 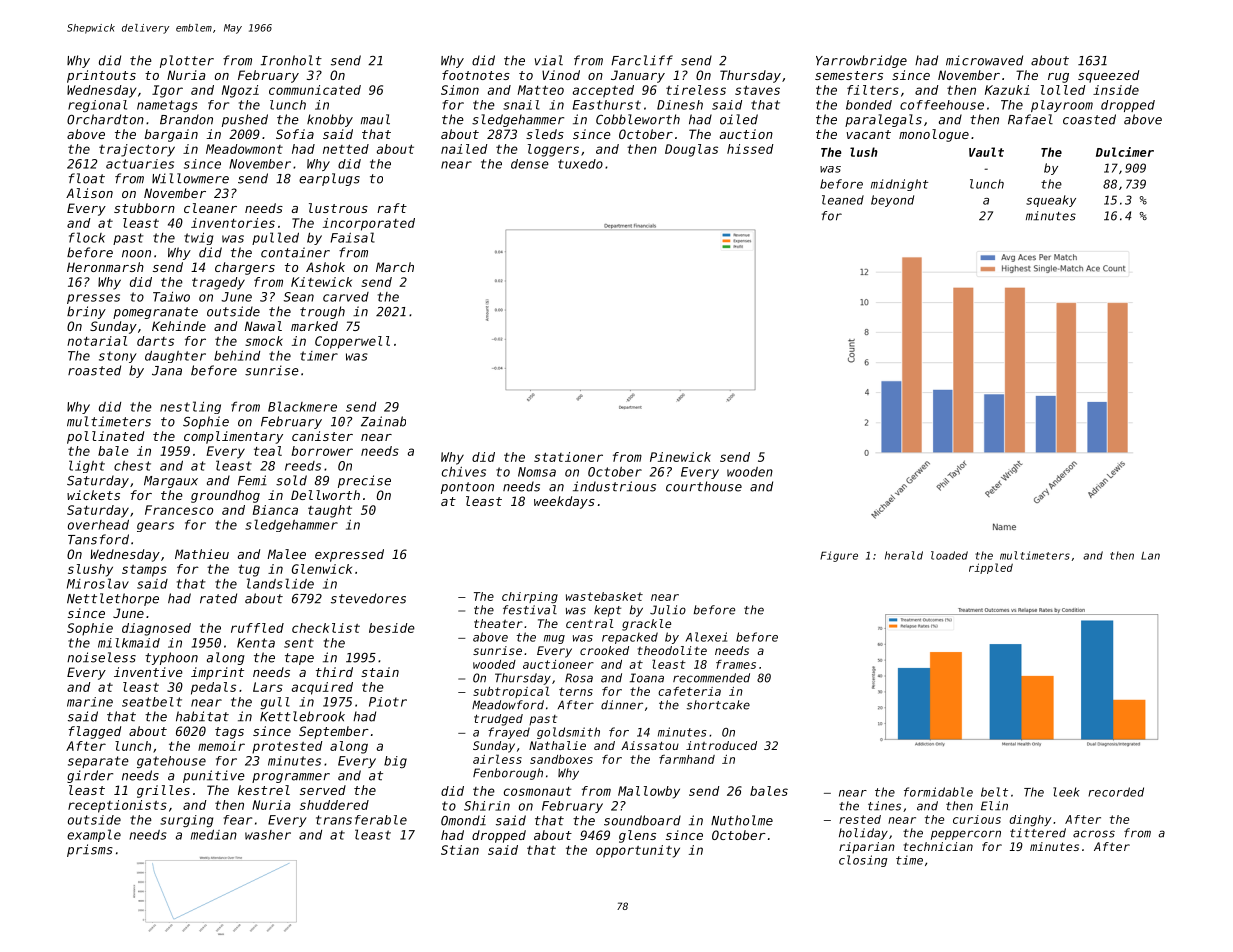 What do you see at coordinates (361, 820) in the page?
I see `transferable` at bounding box center [361, 820].
